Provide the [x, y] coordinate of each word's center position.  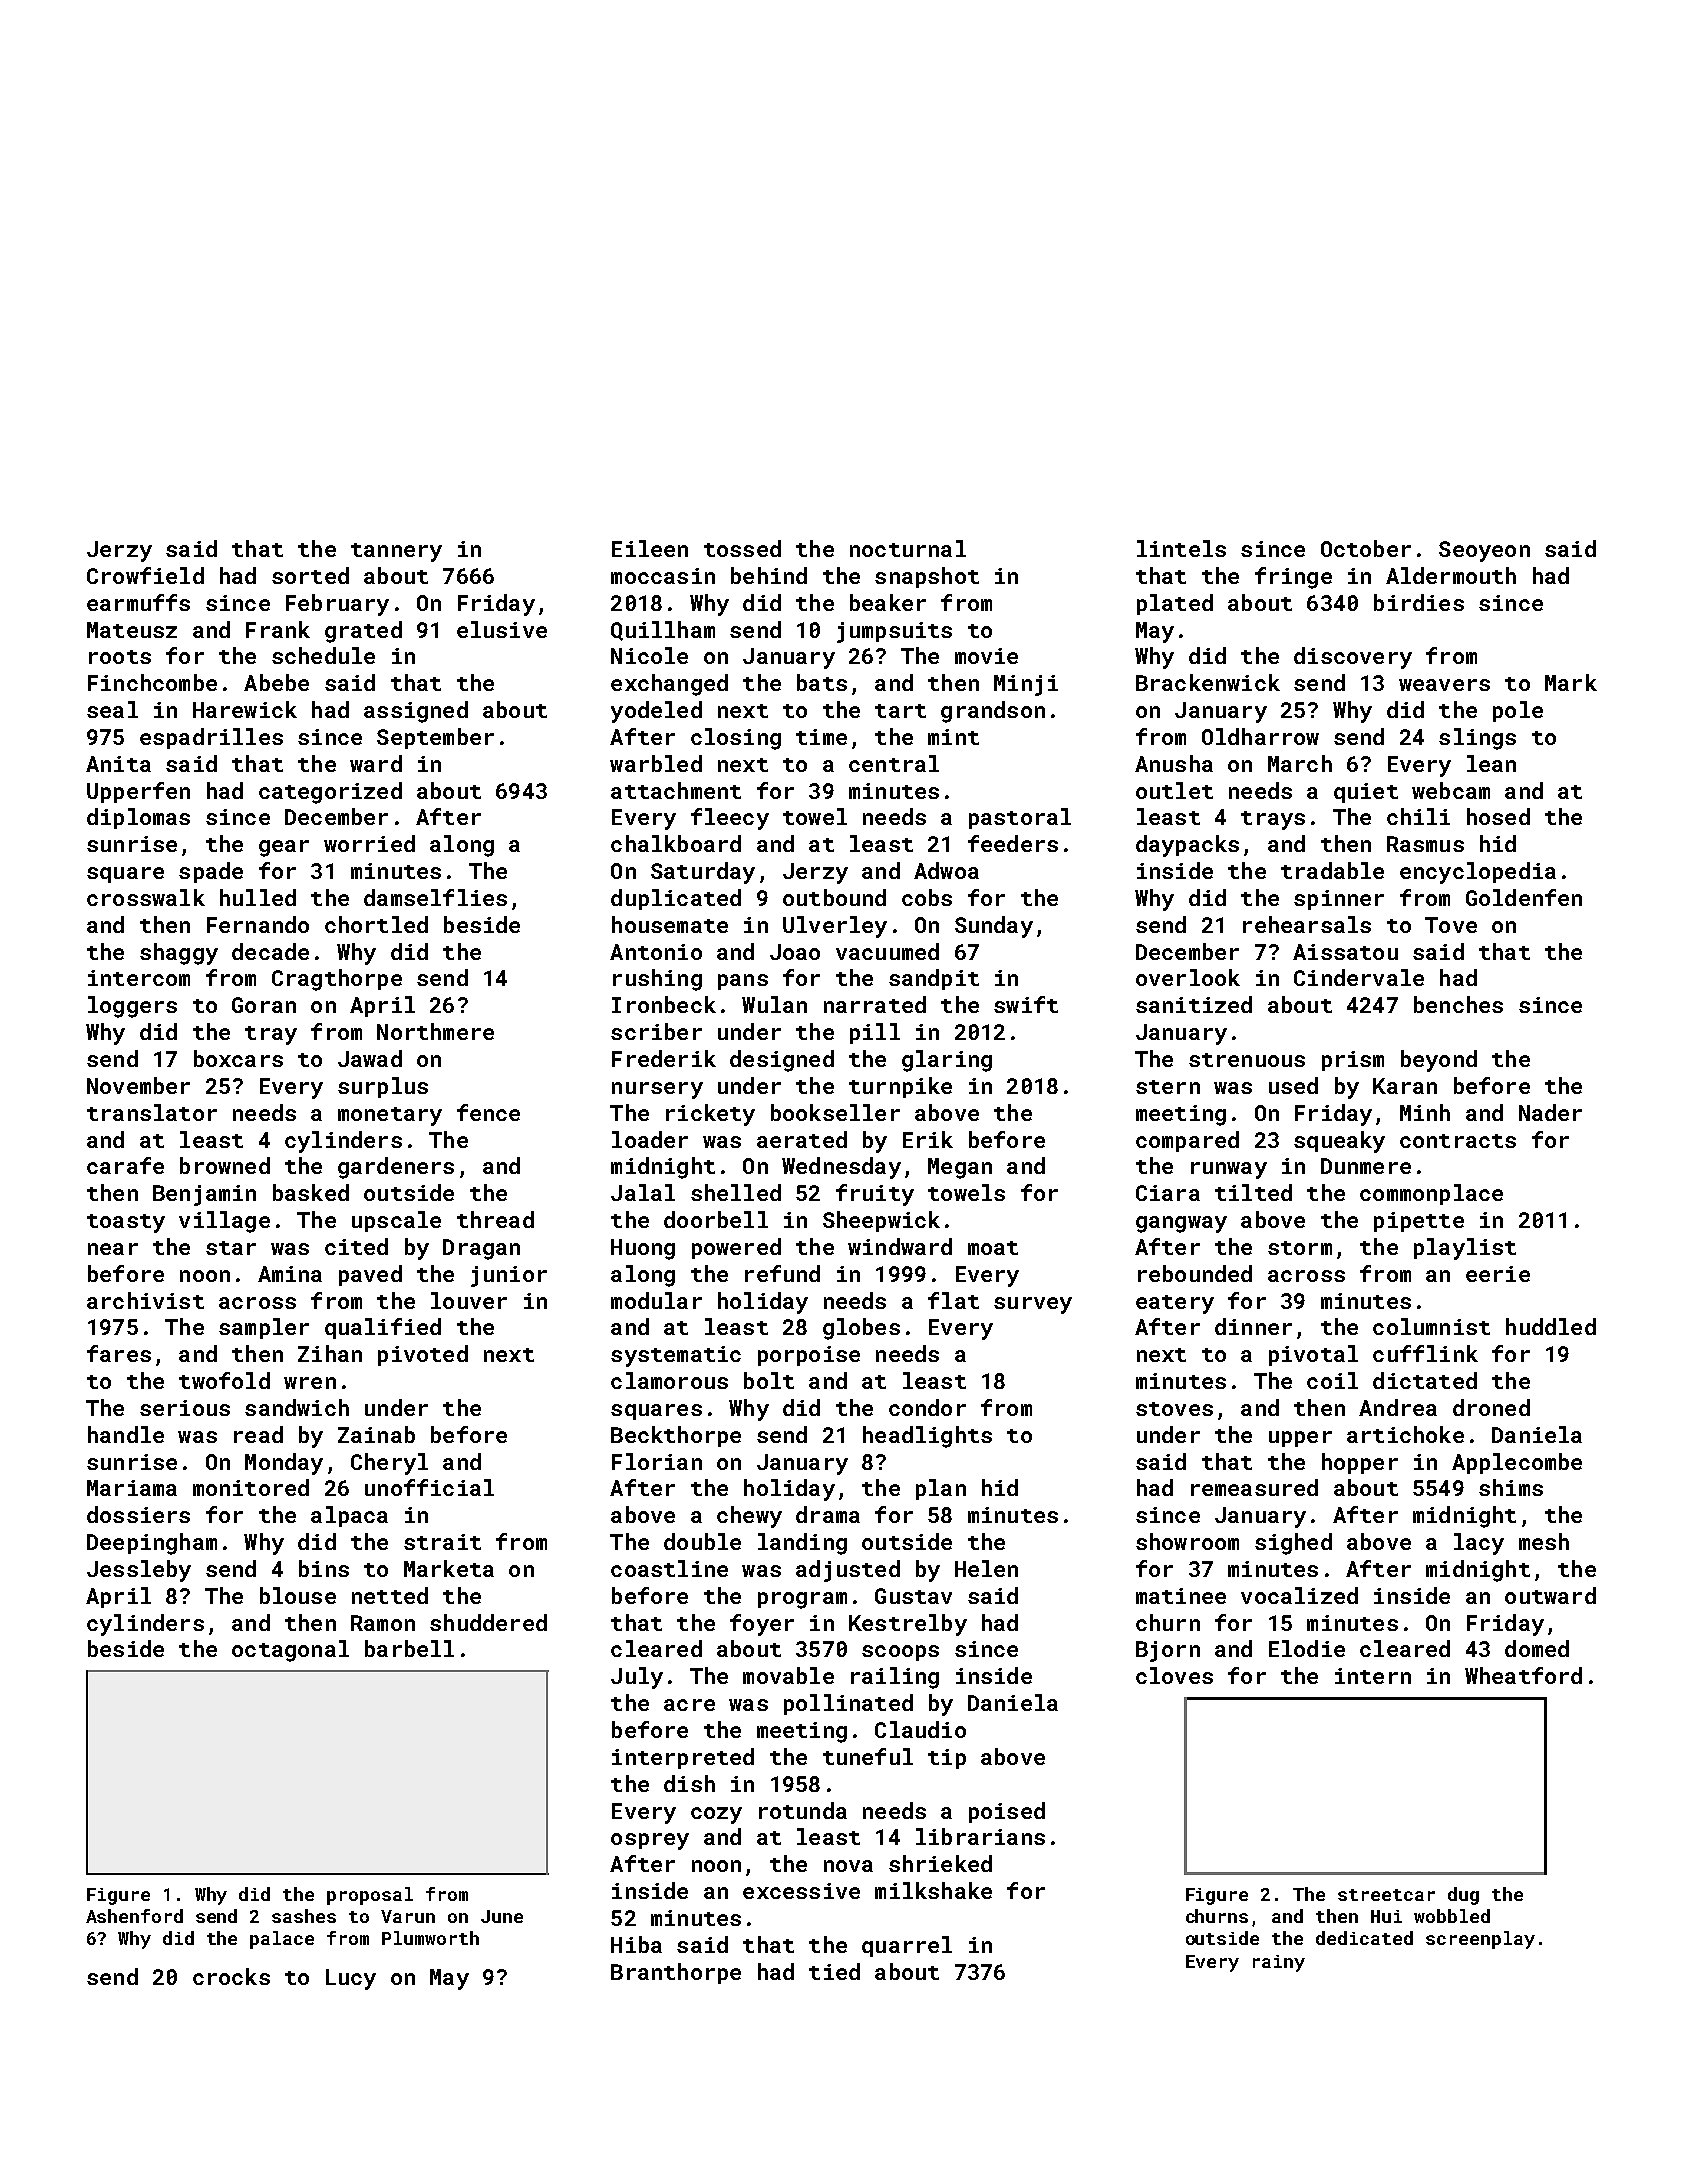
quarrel [907, 1946]
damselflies [435, 897]
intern [1373, 1676]
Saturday [703, 873]
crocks [231, 1976]
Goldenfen [1524, 897]
